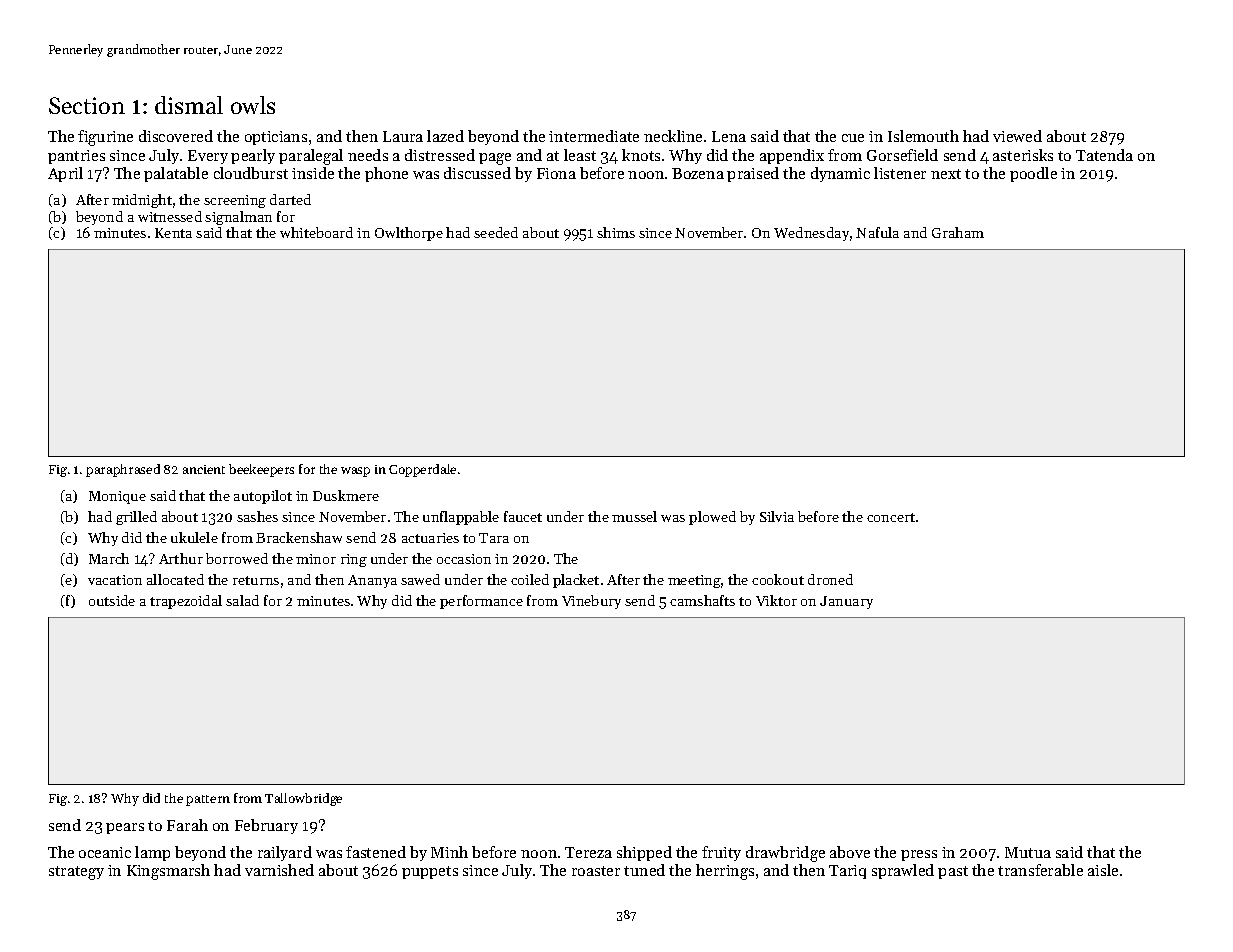 The width and height of the document is (1233, 952). Describe the element at coordinates (422, 470) in the document. I see `Copperdale` at that location.
